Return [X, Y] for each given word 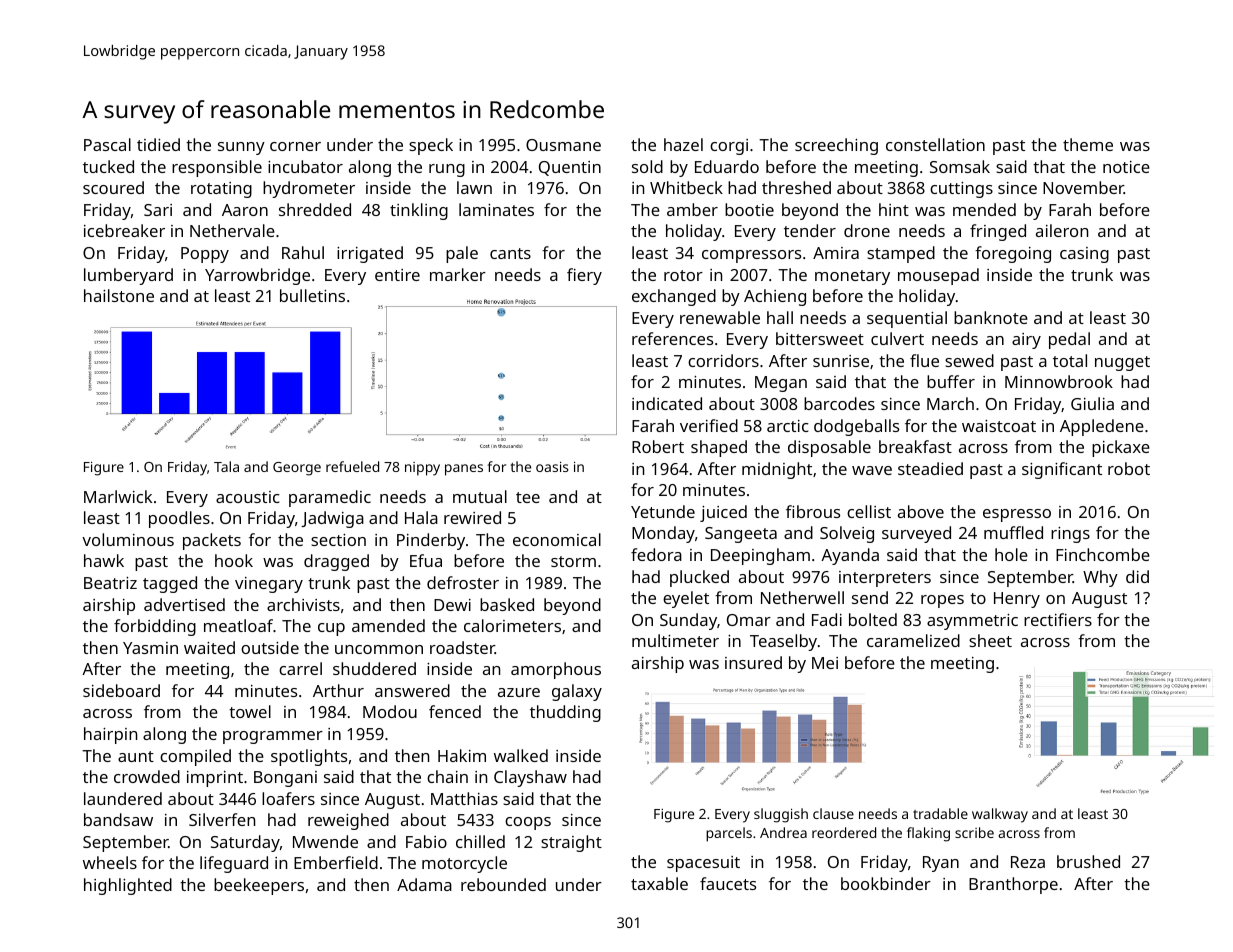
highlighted [128, 886]
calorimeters [512, 625]
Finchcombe [1103, 554]
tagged [170, 584]
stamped [901, 254]
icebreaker [124, 230]
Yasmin [150, 648]
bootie [749, 209]
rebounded [503, 884]
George [297, 469]
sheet [990, 640]
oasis [552, 467]
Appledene [1102, 427]
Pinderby [431, 541]
